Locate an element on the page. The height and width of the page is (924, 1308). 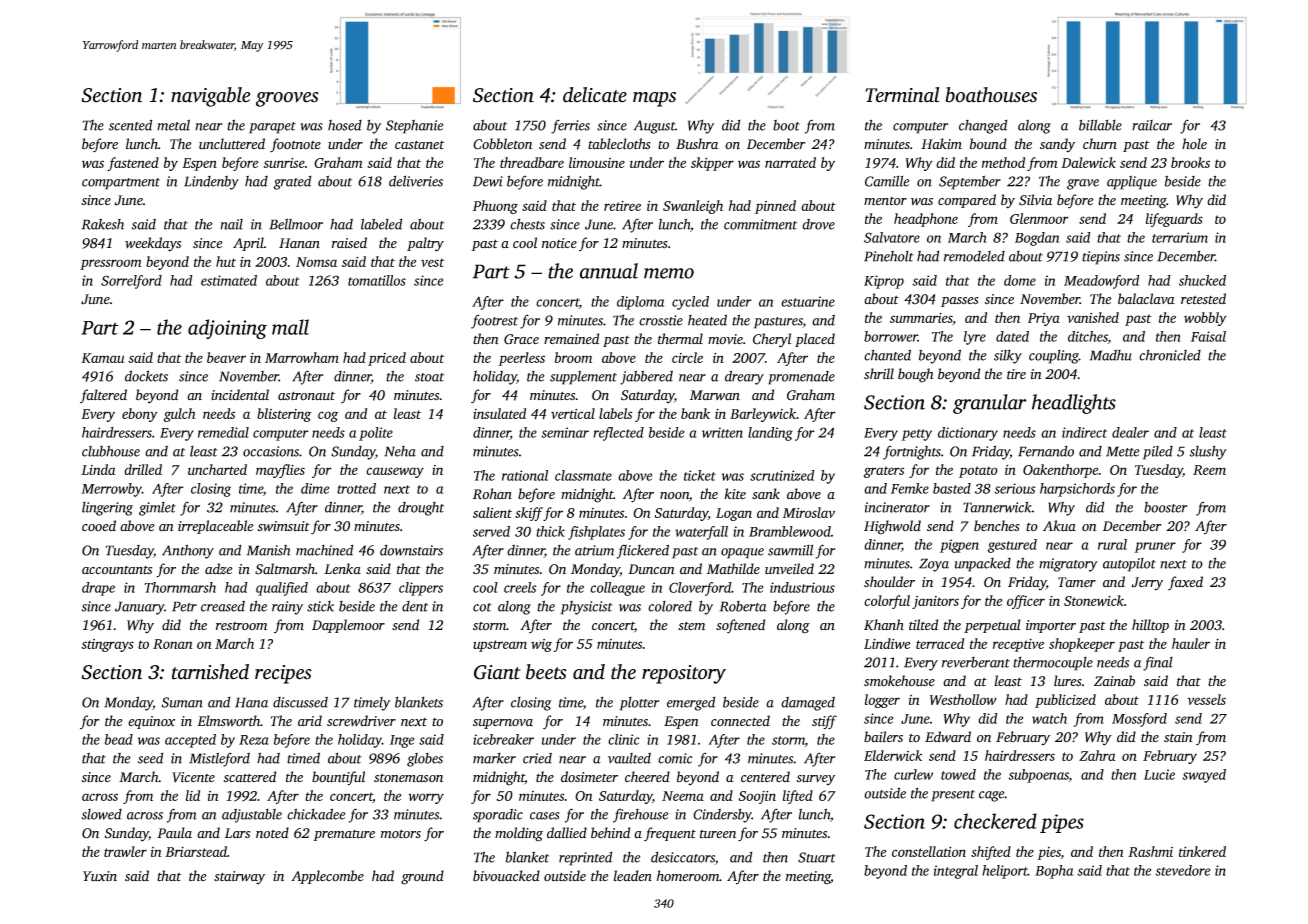
delicate is located at coordinates (595, 95).
